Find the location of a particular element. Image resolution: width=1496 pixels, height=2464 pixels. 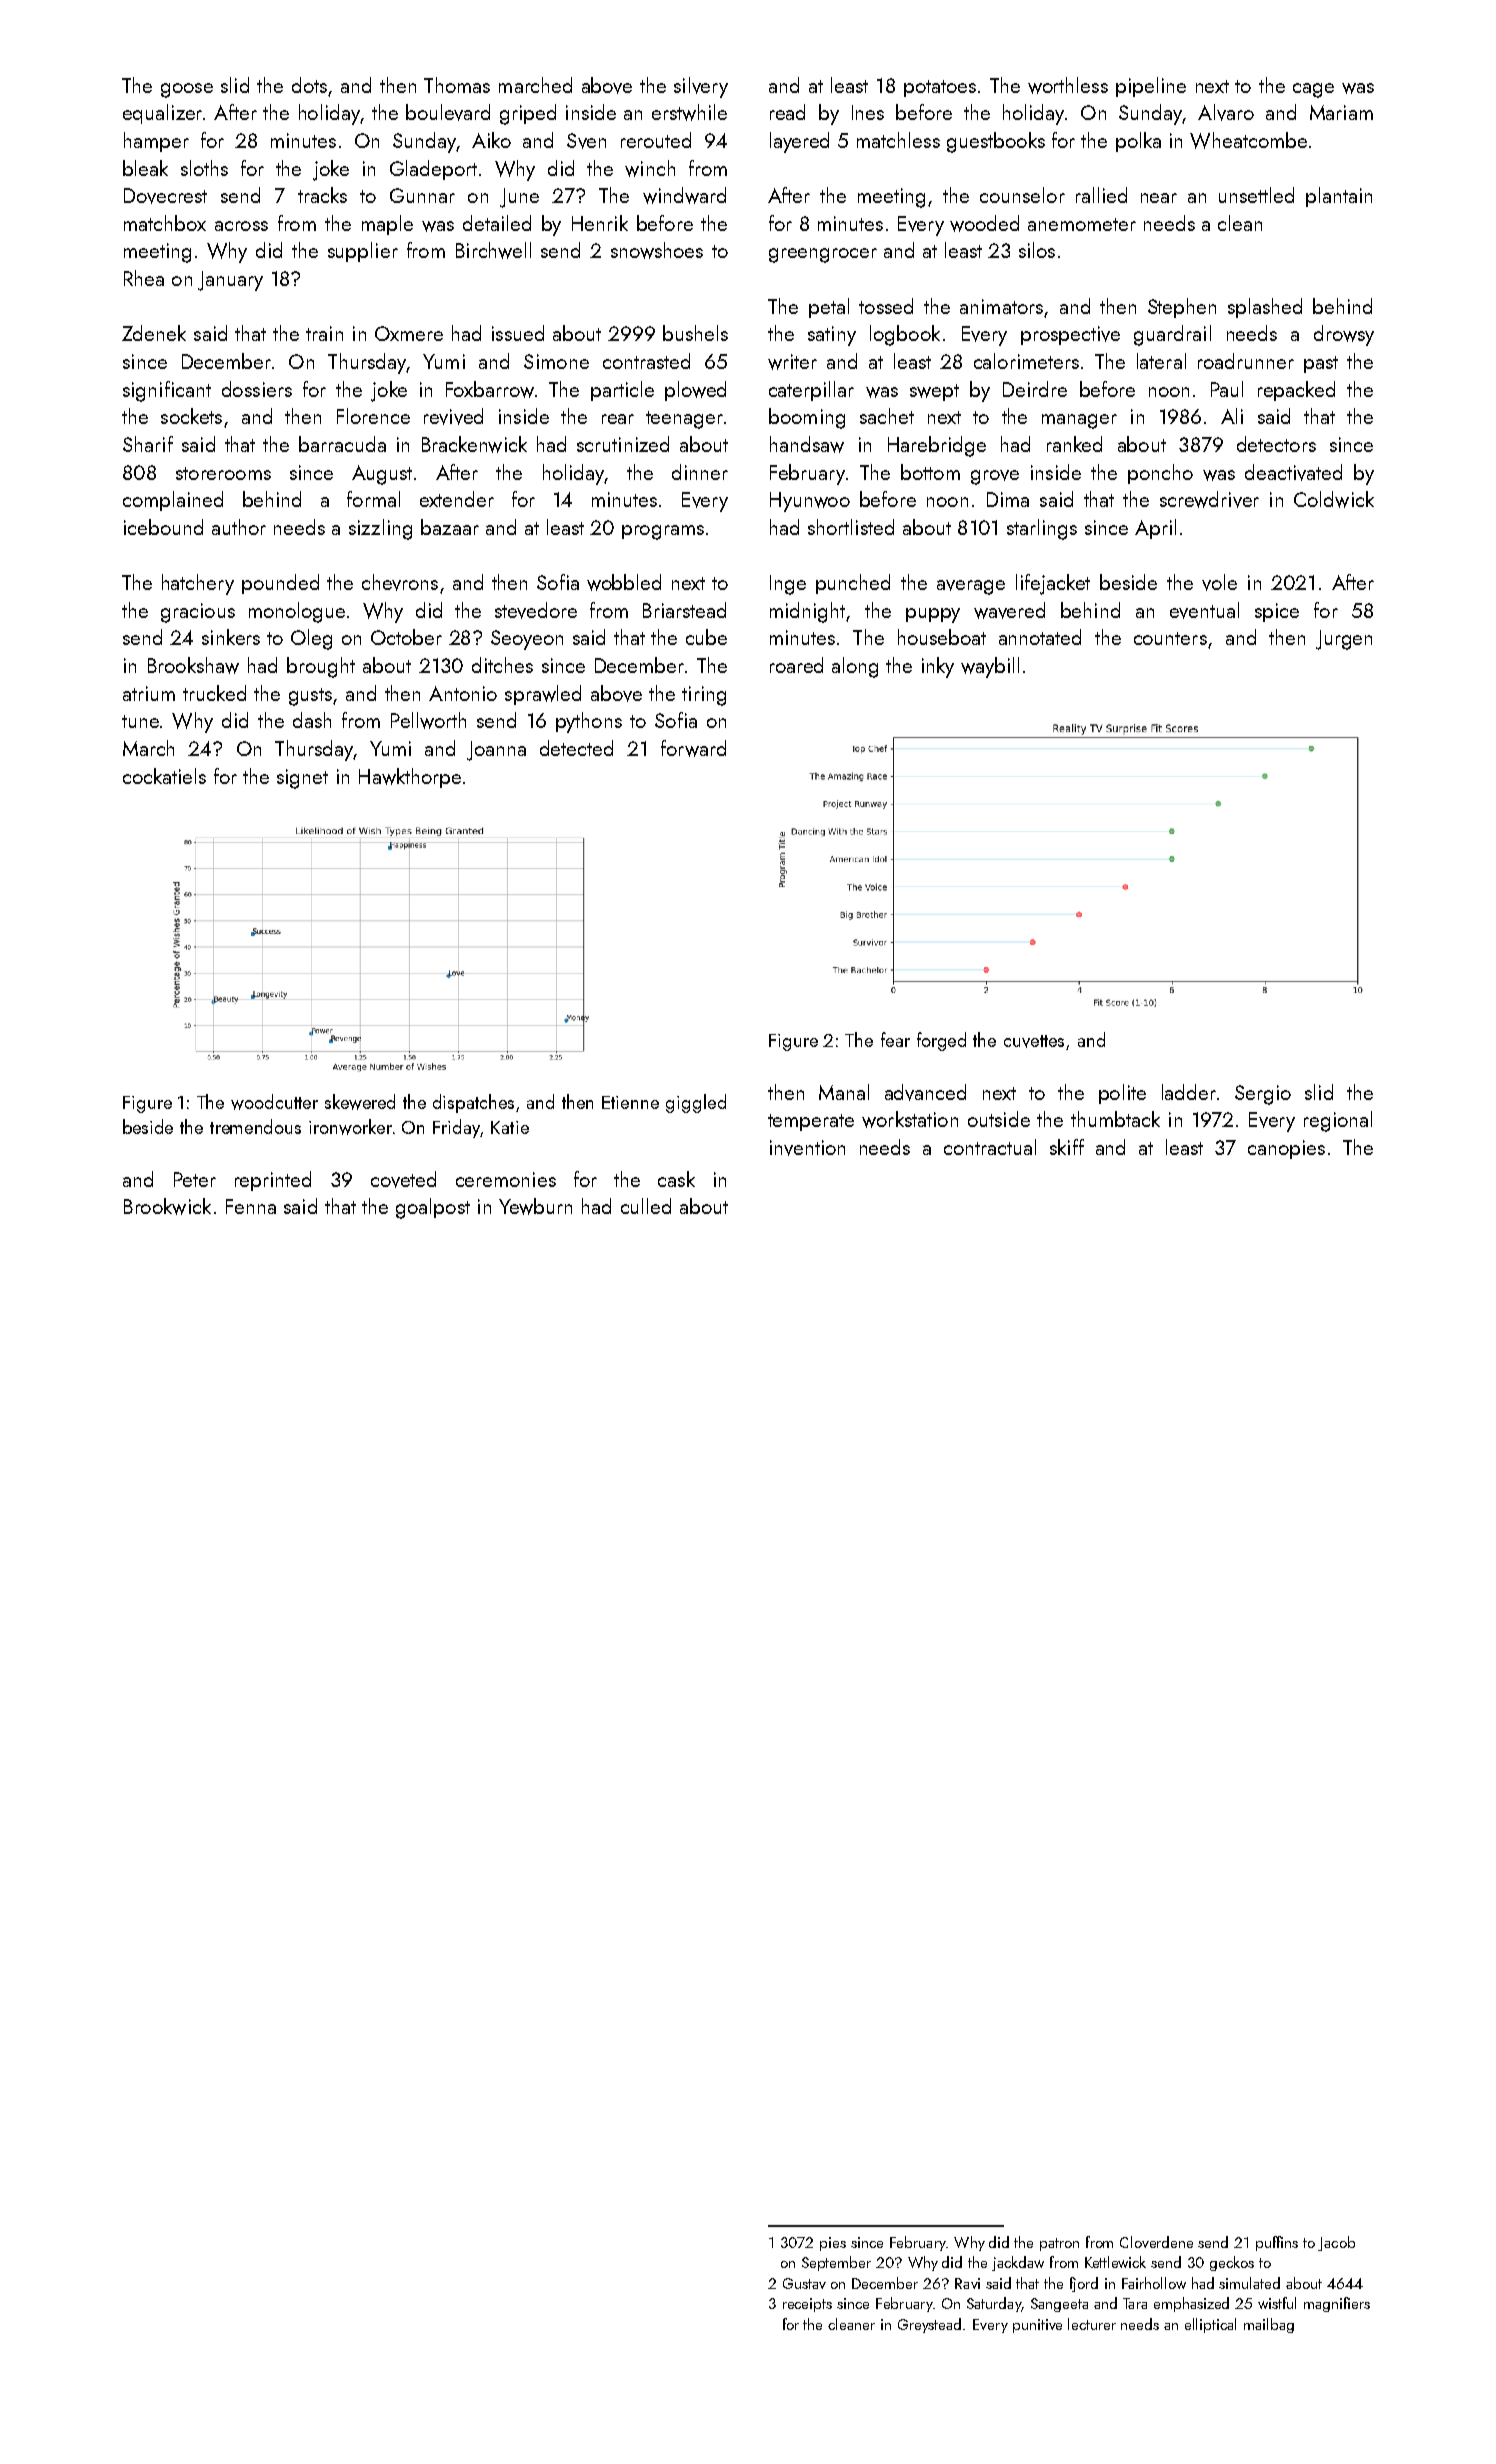

wooded is located at coordinates (984, 223).
